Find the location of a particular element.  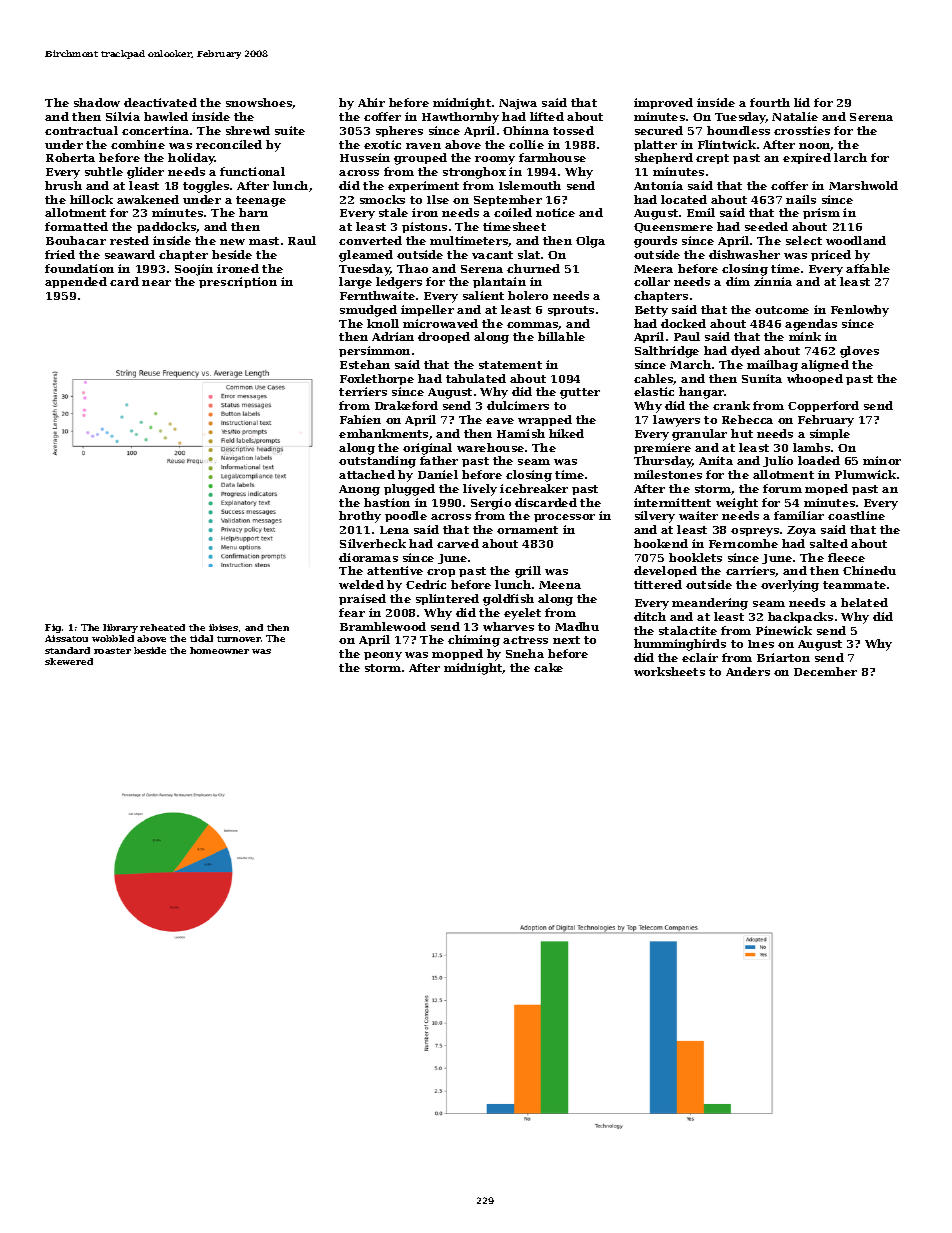

lifted is located at coordinates (547, 116).
